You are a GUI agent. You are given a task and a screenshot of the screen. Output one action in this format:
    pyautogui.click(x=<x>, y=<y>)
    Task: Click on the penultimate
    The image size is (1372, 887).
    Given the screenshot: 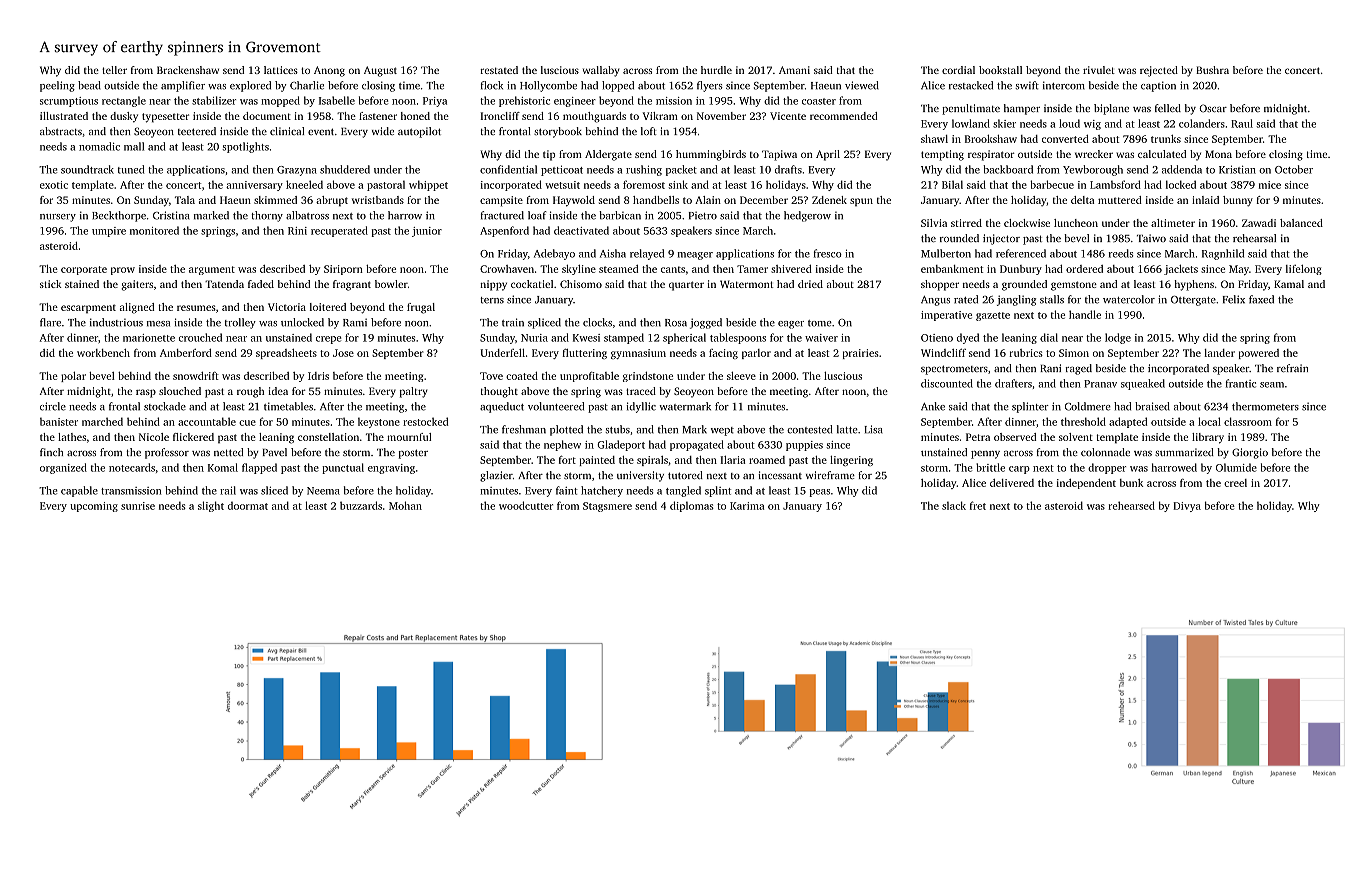 What is the action you would take?
    pyautogui.click(x=971, y=109)
